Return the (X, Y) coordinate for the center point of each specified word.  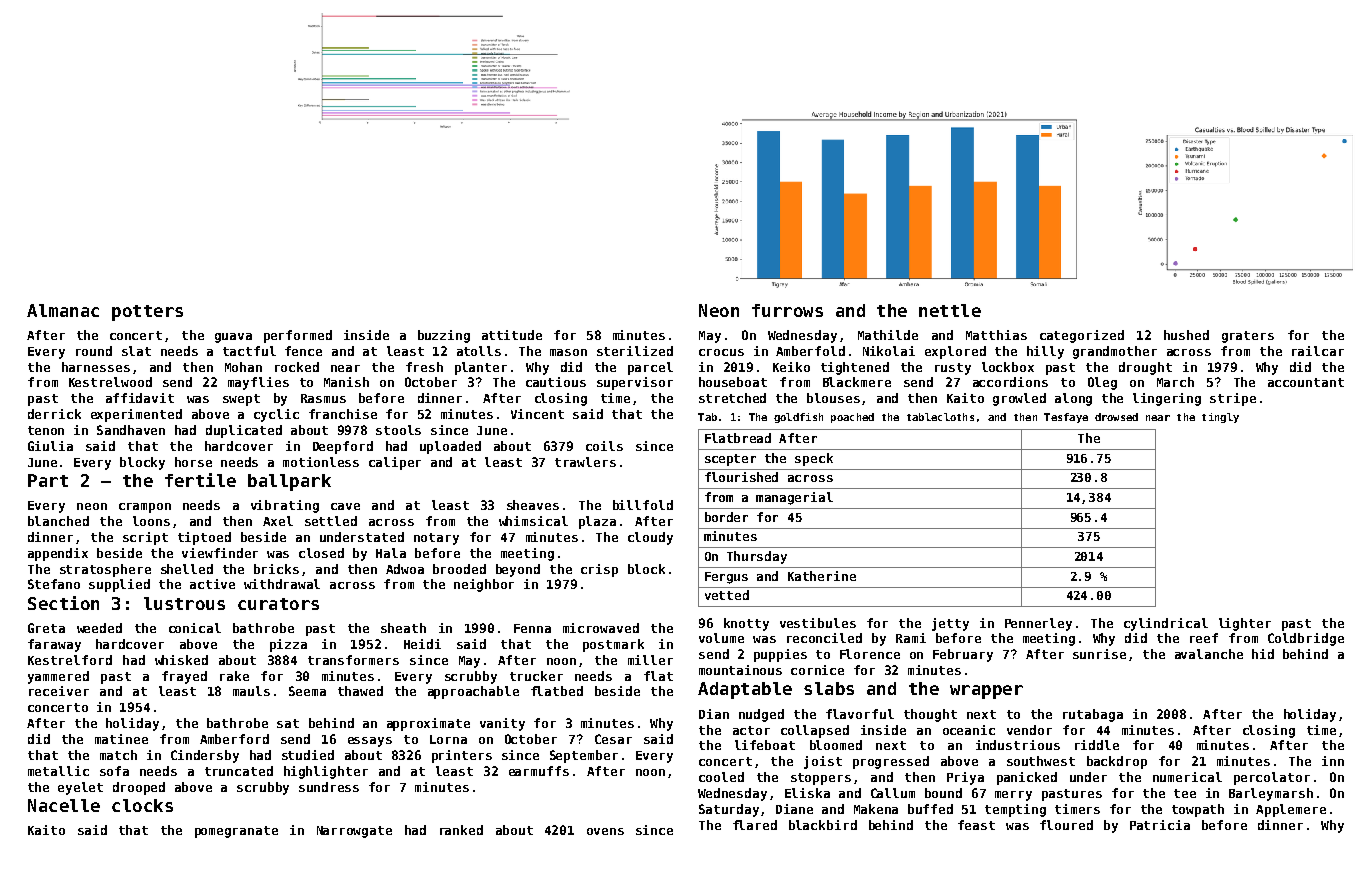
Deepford (343, 447)
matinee (121, 739)
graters (1248, 337)
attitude (512, 335)
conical (195, 628)
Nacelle (64, 805)
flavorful (860, 714)
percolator (1272, 778)
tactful (249, 351)
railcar (1318, 351)
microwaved (601, 628)
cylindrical (1166, 624)
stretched (732, 398)
